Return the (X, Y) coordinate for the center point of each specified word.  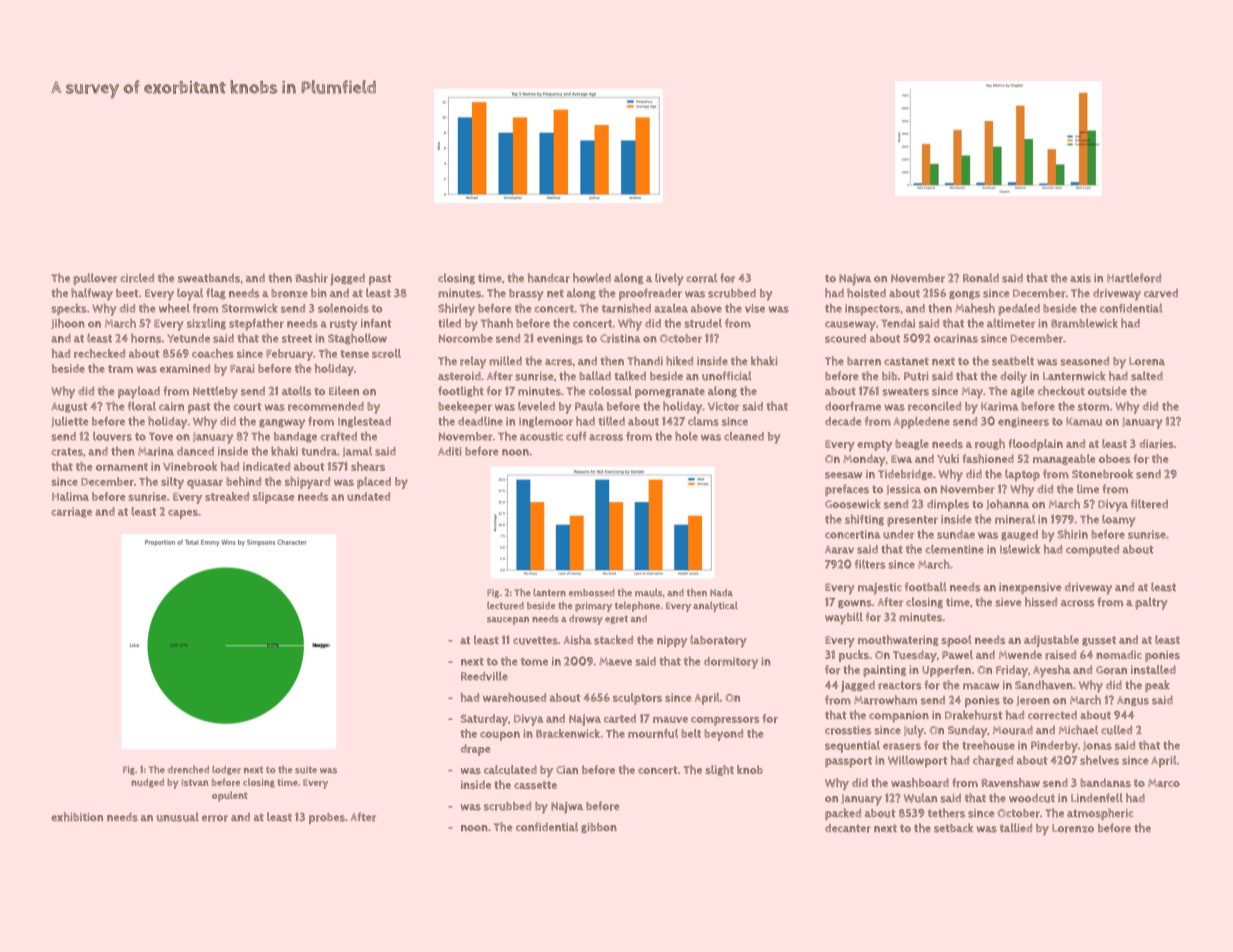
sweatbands (209, 278)
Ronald (981, 278)
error (215, 818)
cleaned (744, 436)
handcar (549, 278)
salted (1147, 376)
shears (368, 466)
